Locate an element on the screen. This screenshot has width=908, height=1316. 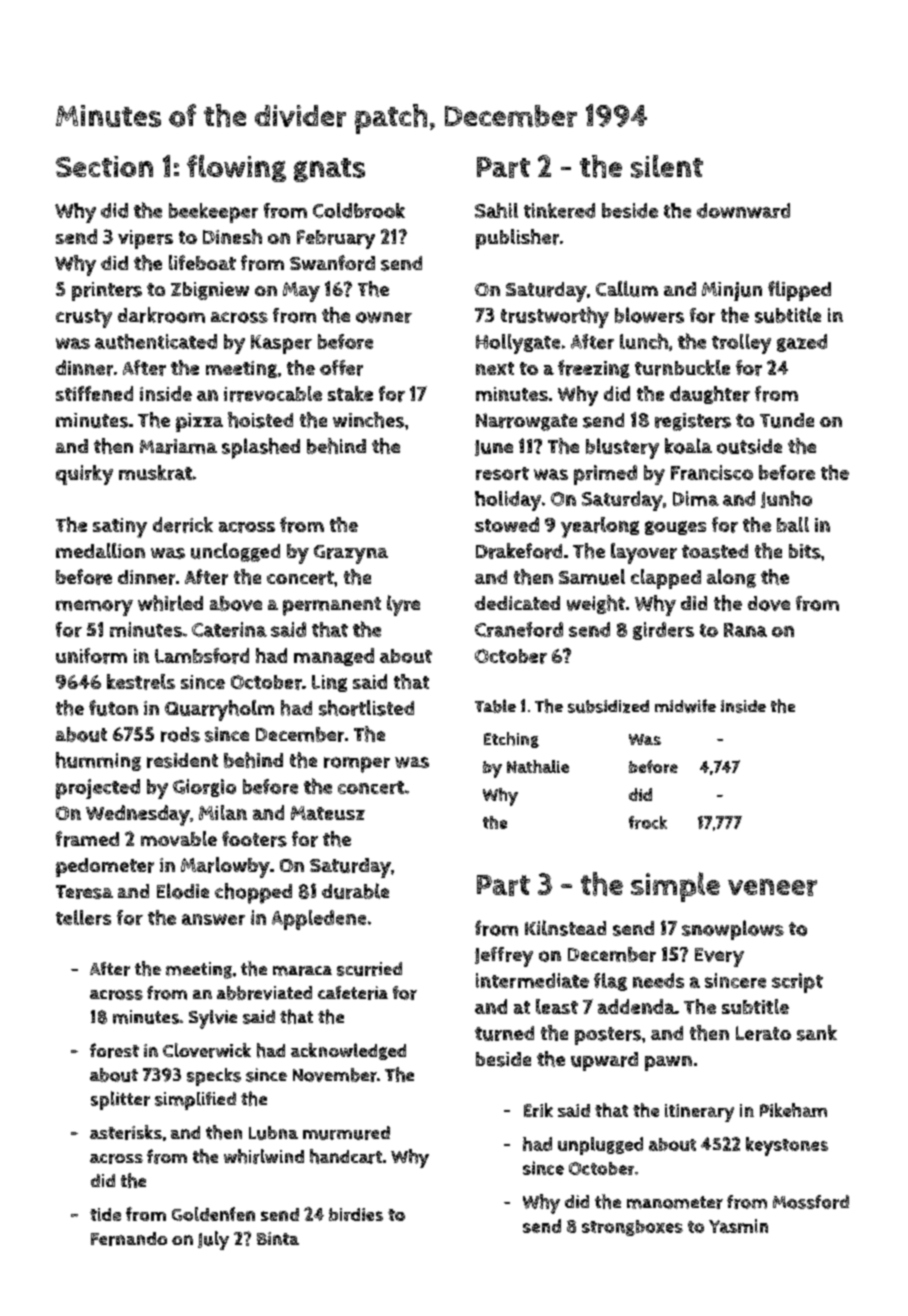
forest is located at coordinates (114, 1050).
